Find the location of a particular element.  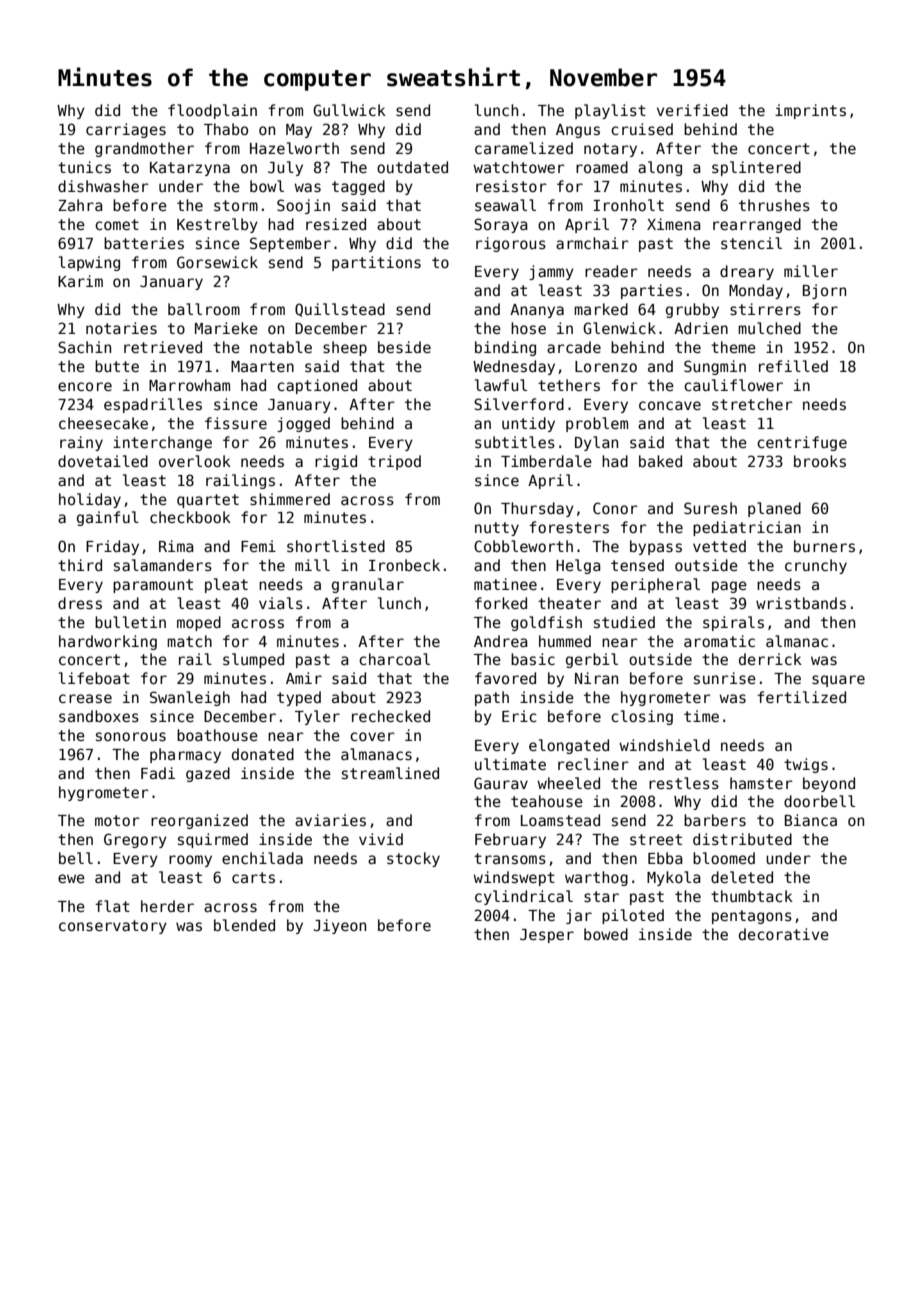

grandmother is located at coordinates (144, 149).
